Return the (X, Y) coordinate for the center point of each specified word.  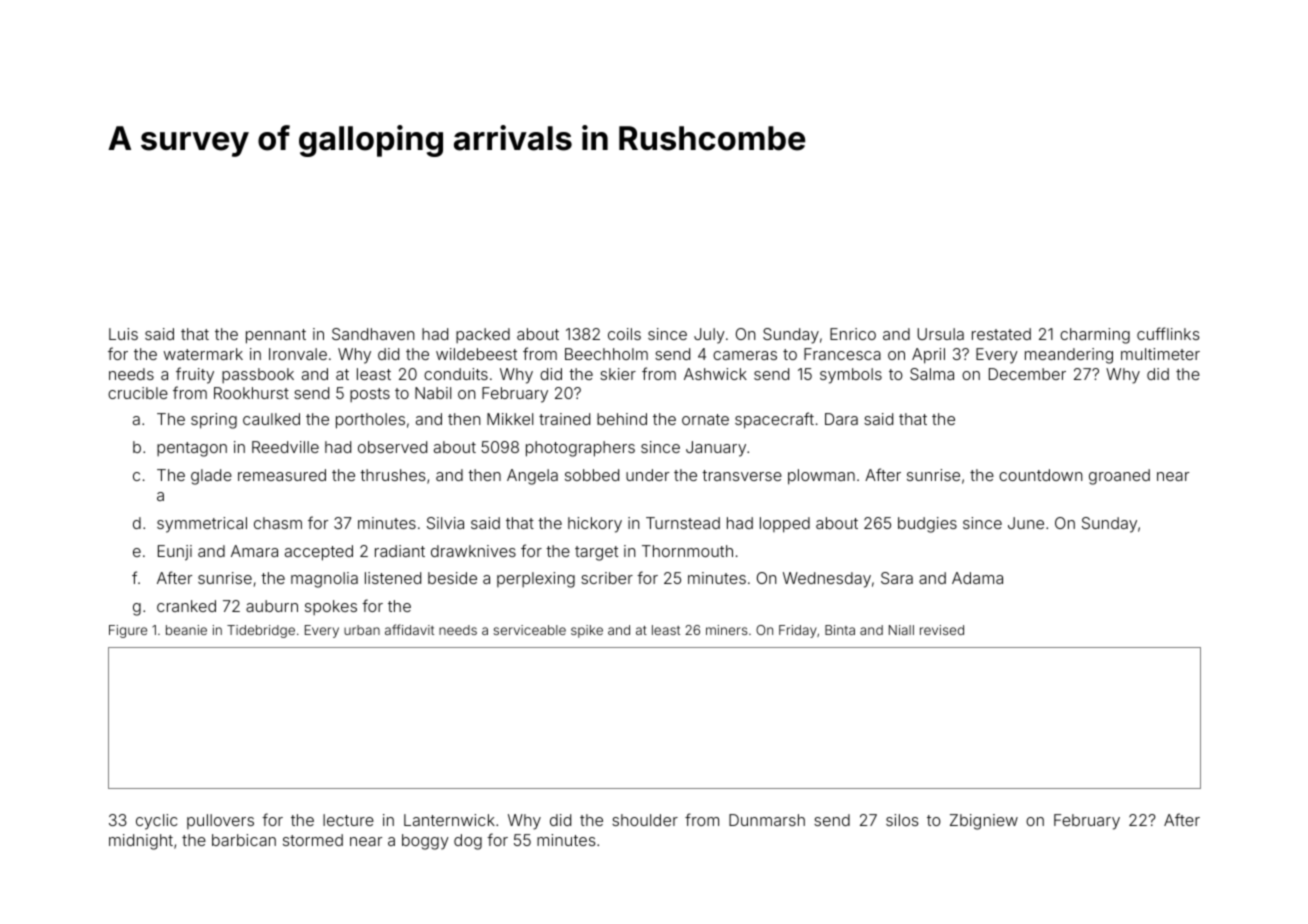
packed (483, 335)
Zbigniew (984, 822)
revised (942, 630)
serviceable (529, 630)
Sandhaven (373, 334)
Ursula (940, 334)
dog (468, 842)
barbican (244, 840)
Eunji (175, 553)
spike (587, 631)
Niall (901, 630)
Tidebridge (261, 631)
